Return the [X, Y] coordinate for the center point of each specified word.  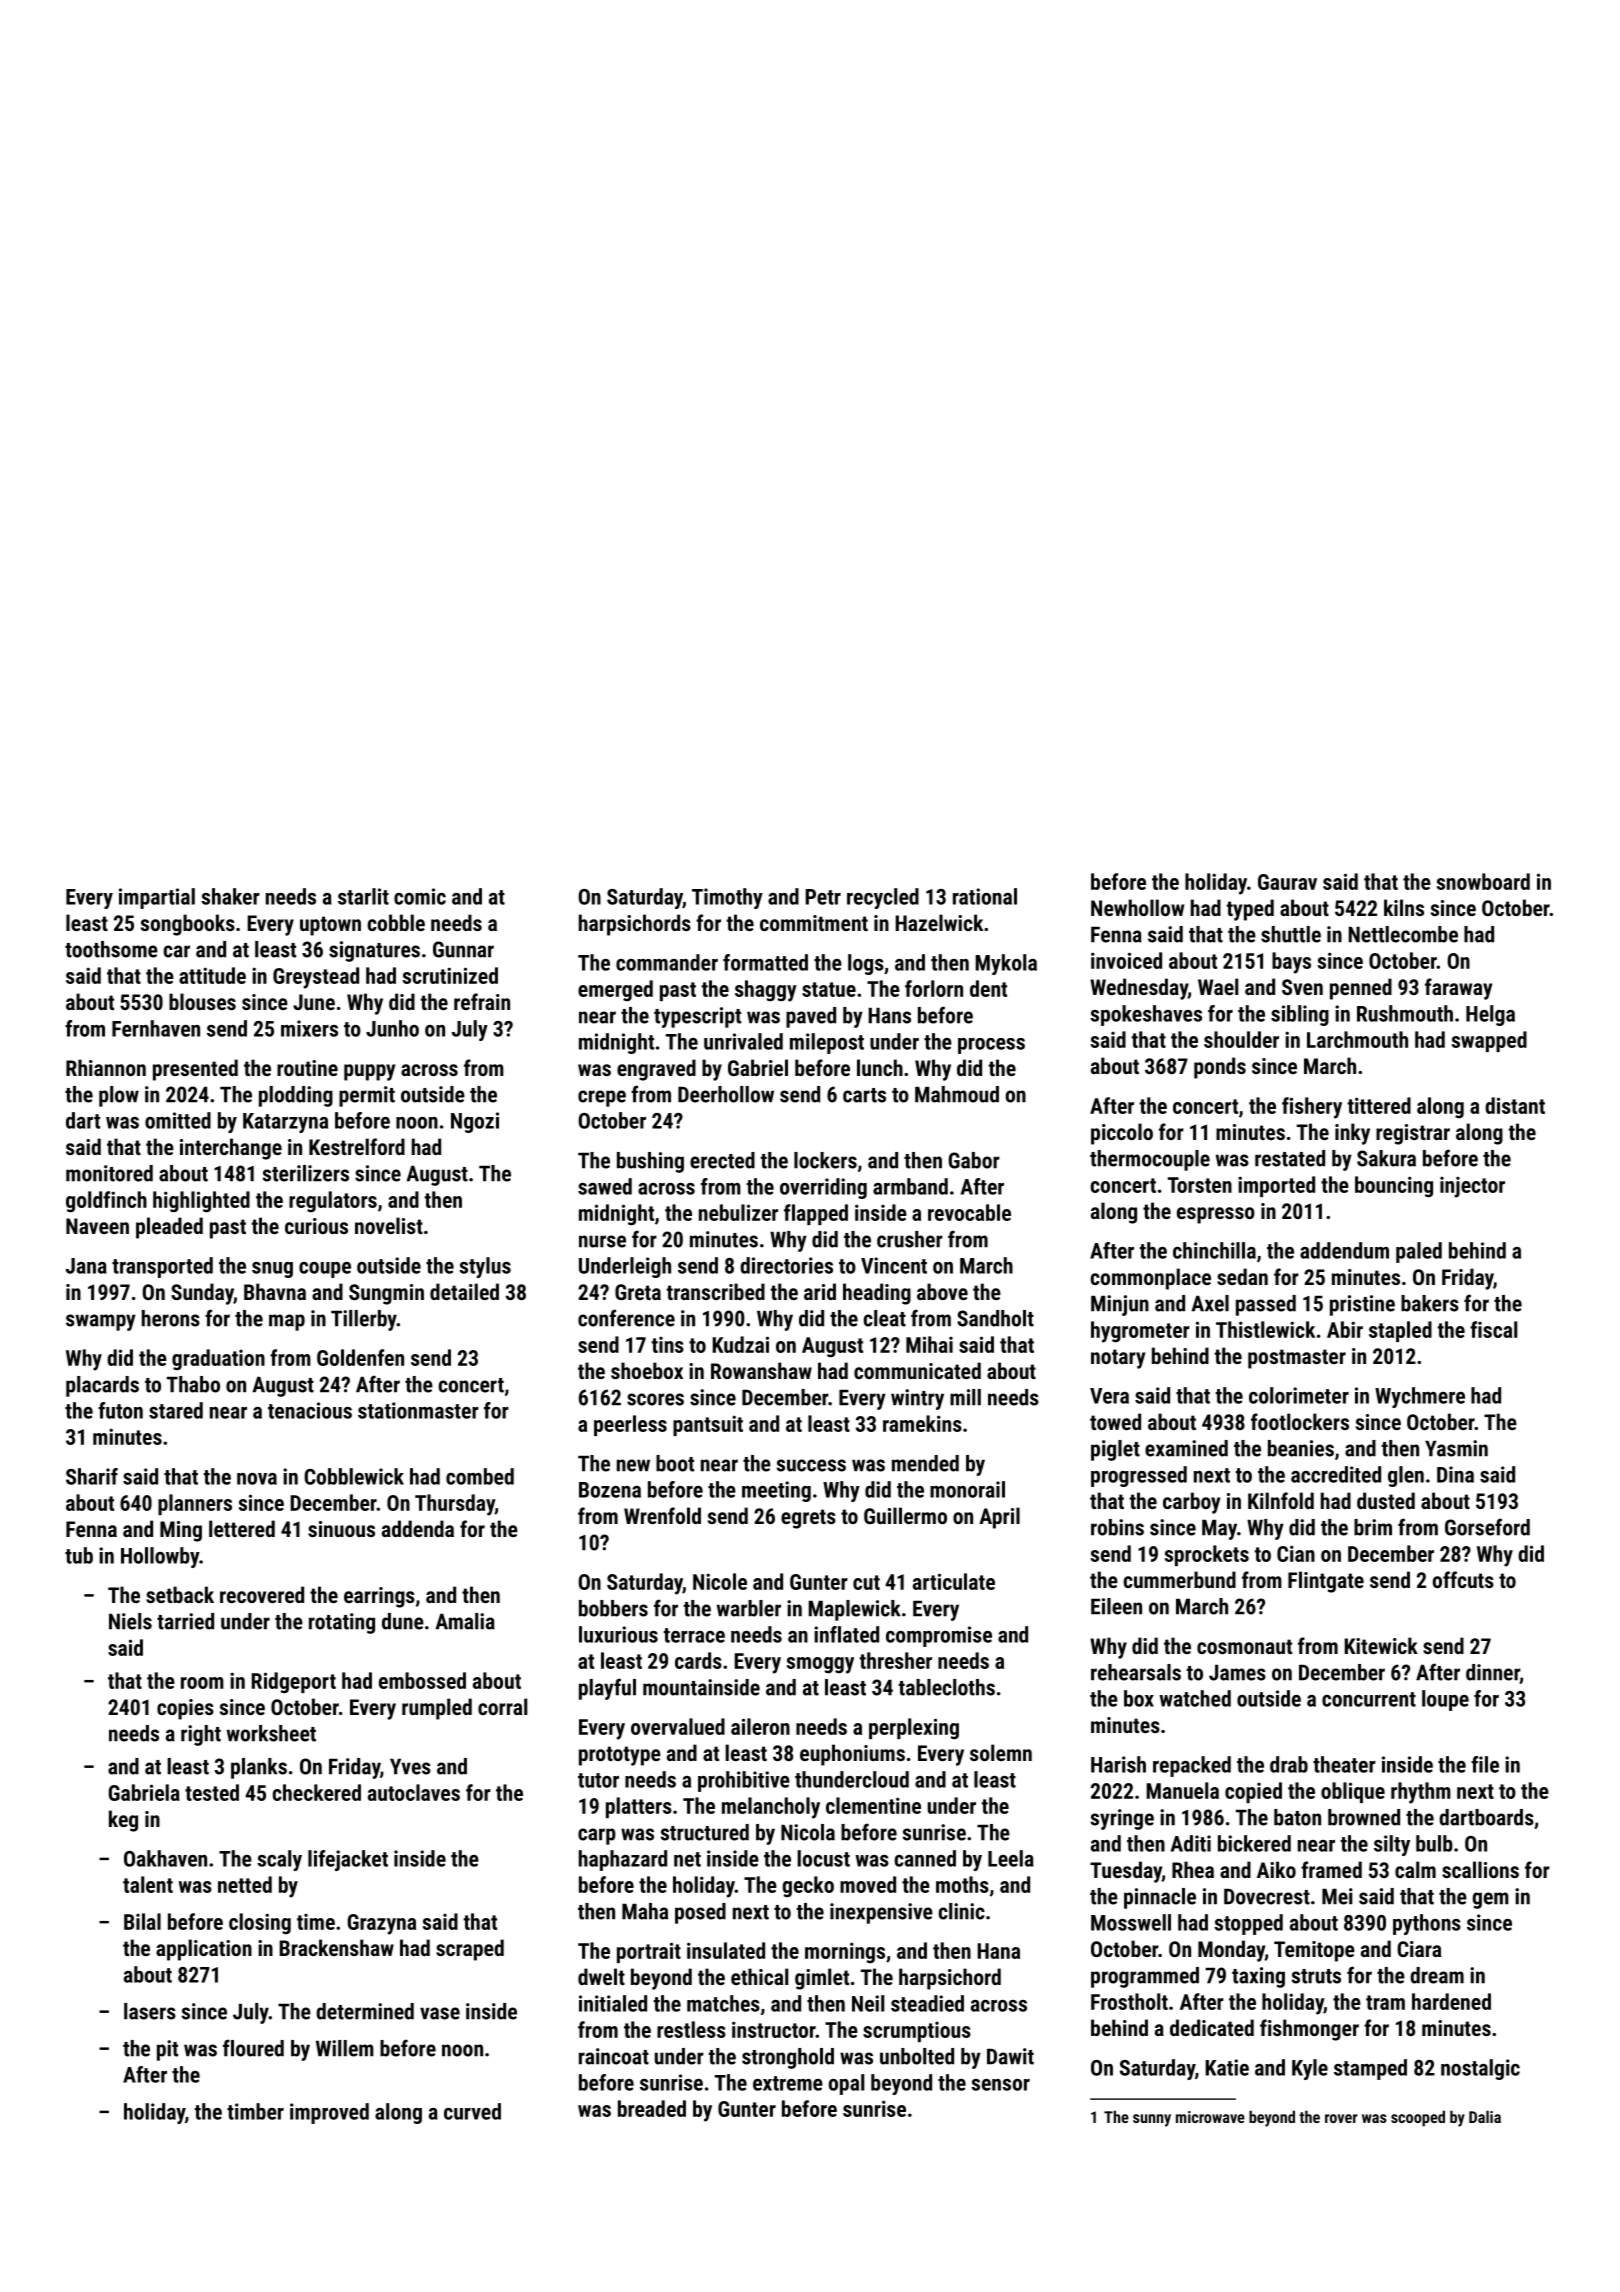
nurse [602, 1241]
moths [962, 1884]
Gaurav [1287, 882]
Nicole [720, 1581]
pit [167, 2050]
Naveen [97, 1226]
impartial [157, 898]
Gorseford [1487, 1527]
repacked [1192, 1766]
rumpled [437, 1709]
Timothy [727, 898]
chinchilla [1214, 1250]
